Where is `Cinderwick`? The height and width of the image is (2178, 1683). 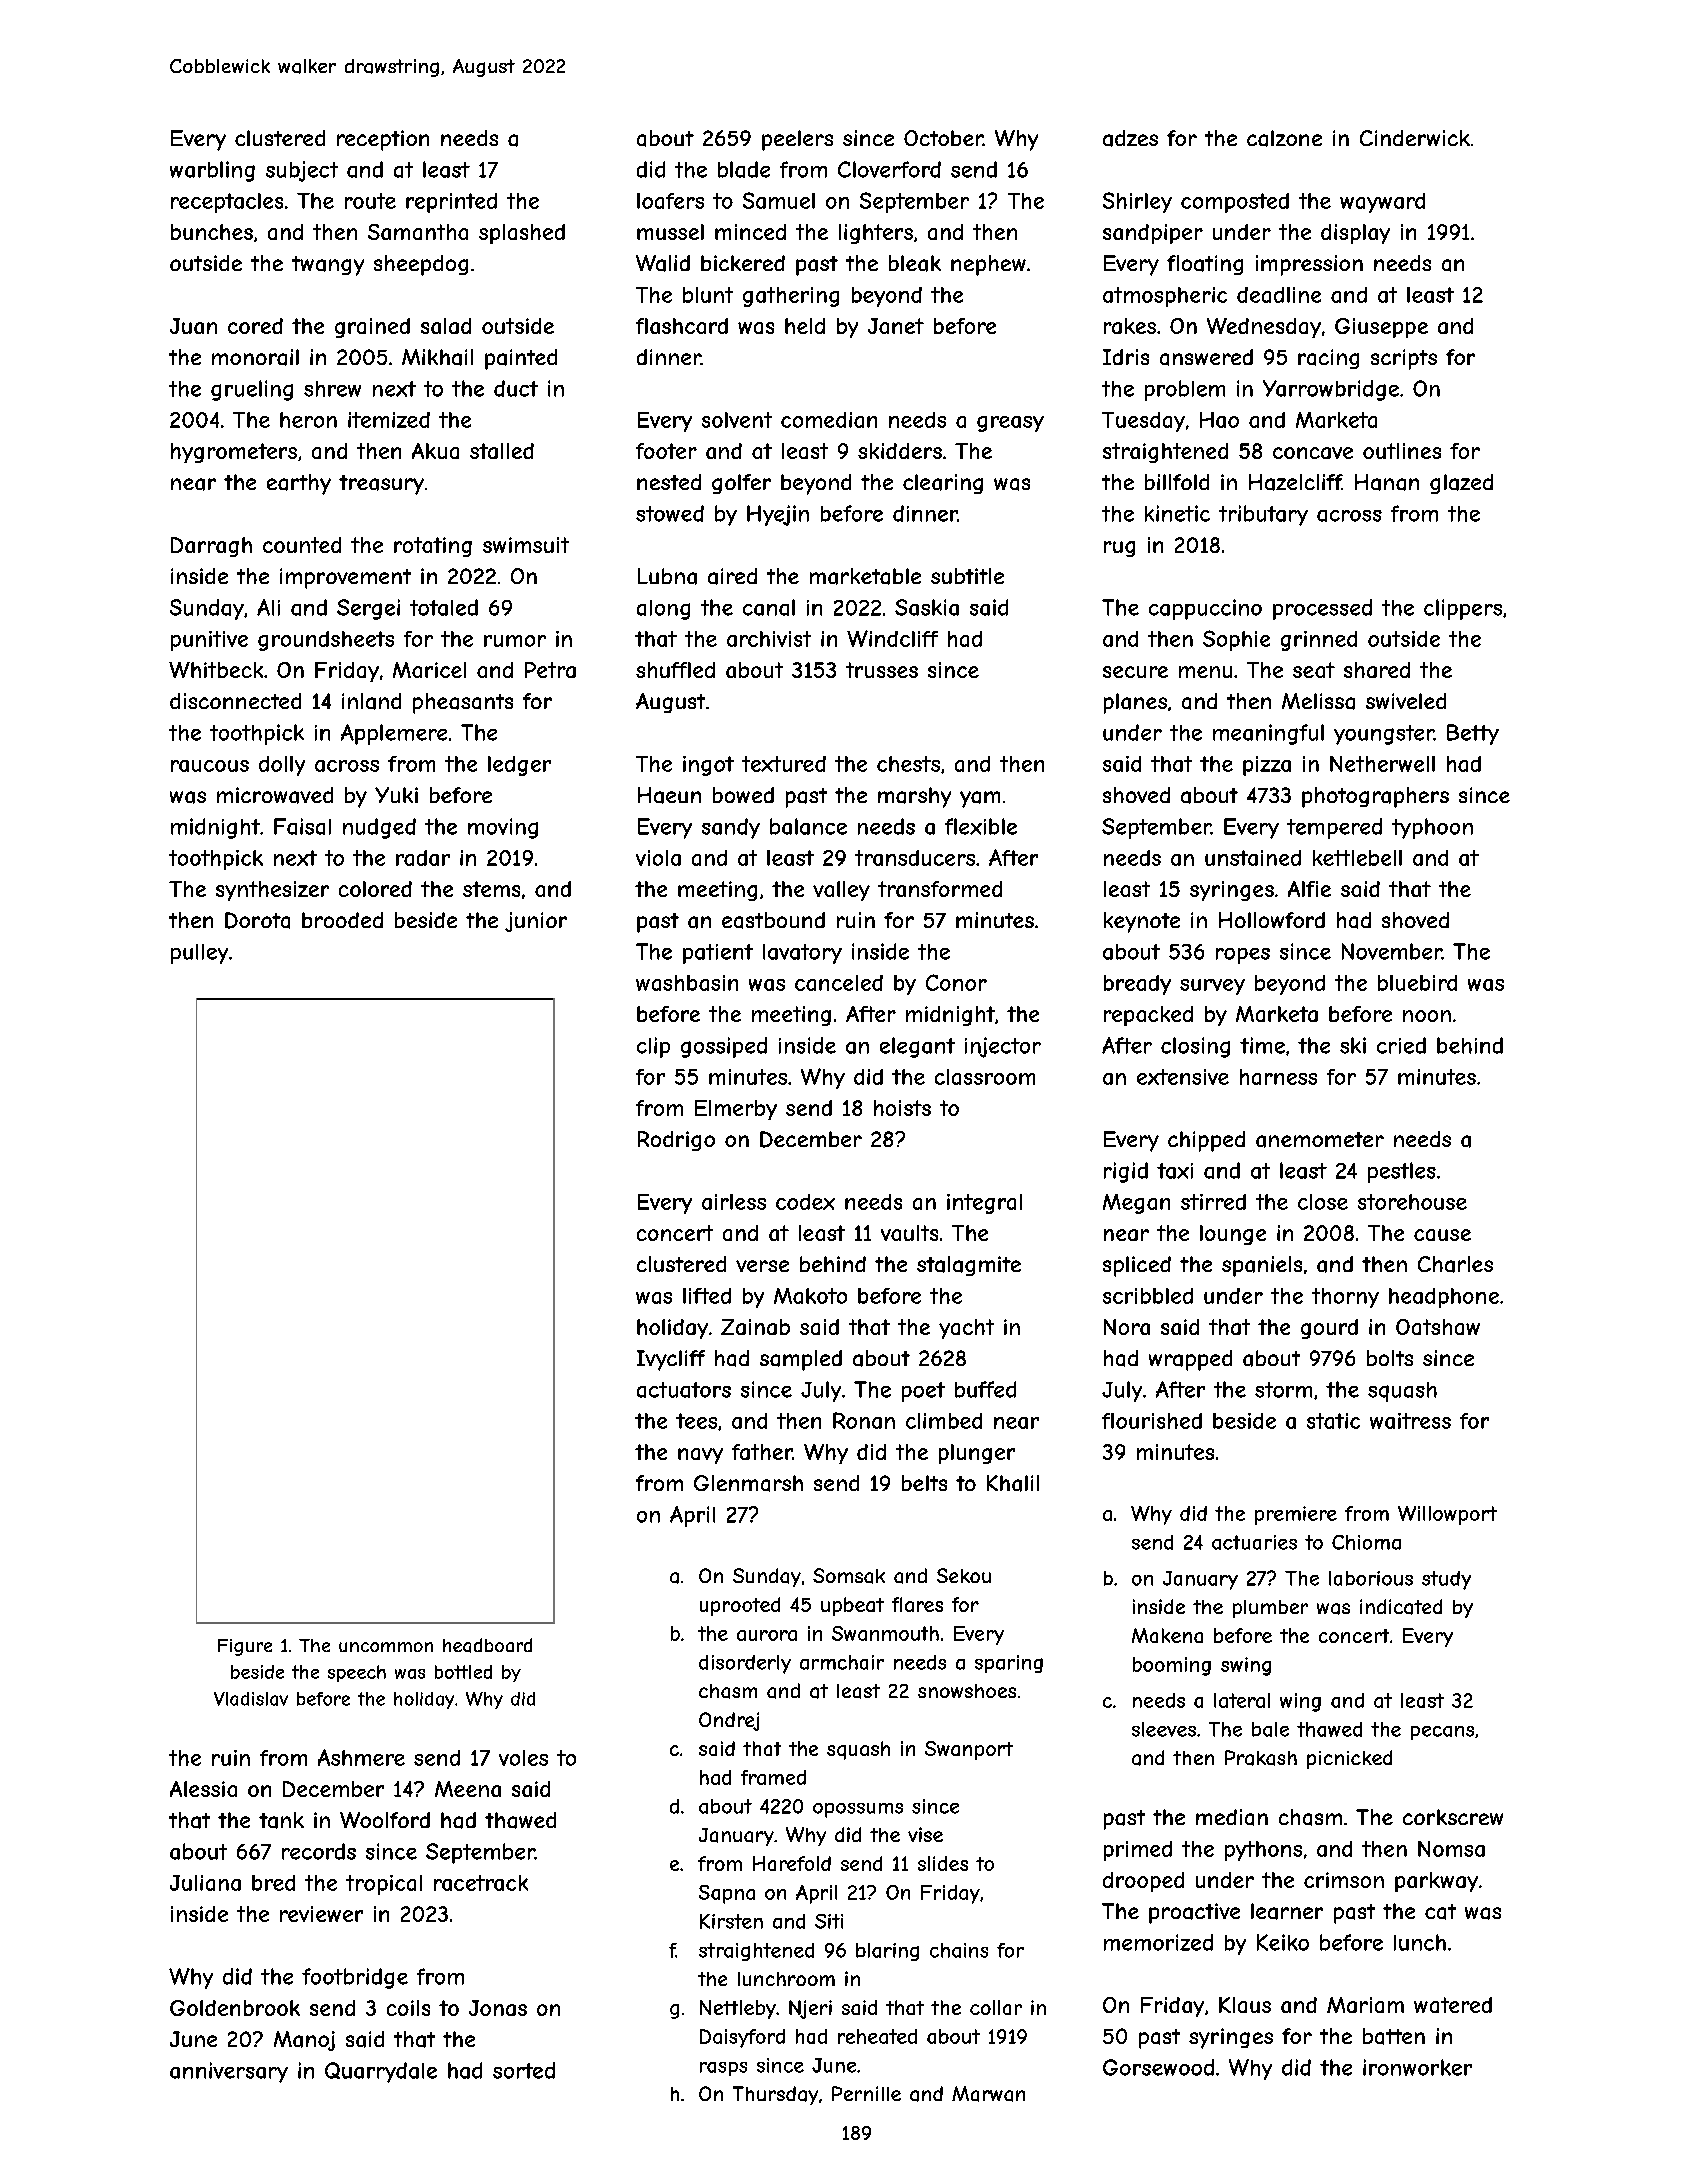 Cinderwick is located at coordinates (1415, 138).
